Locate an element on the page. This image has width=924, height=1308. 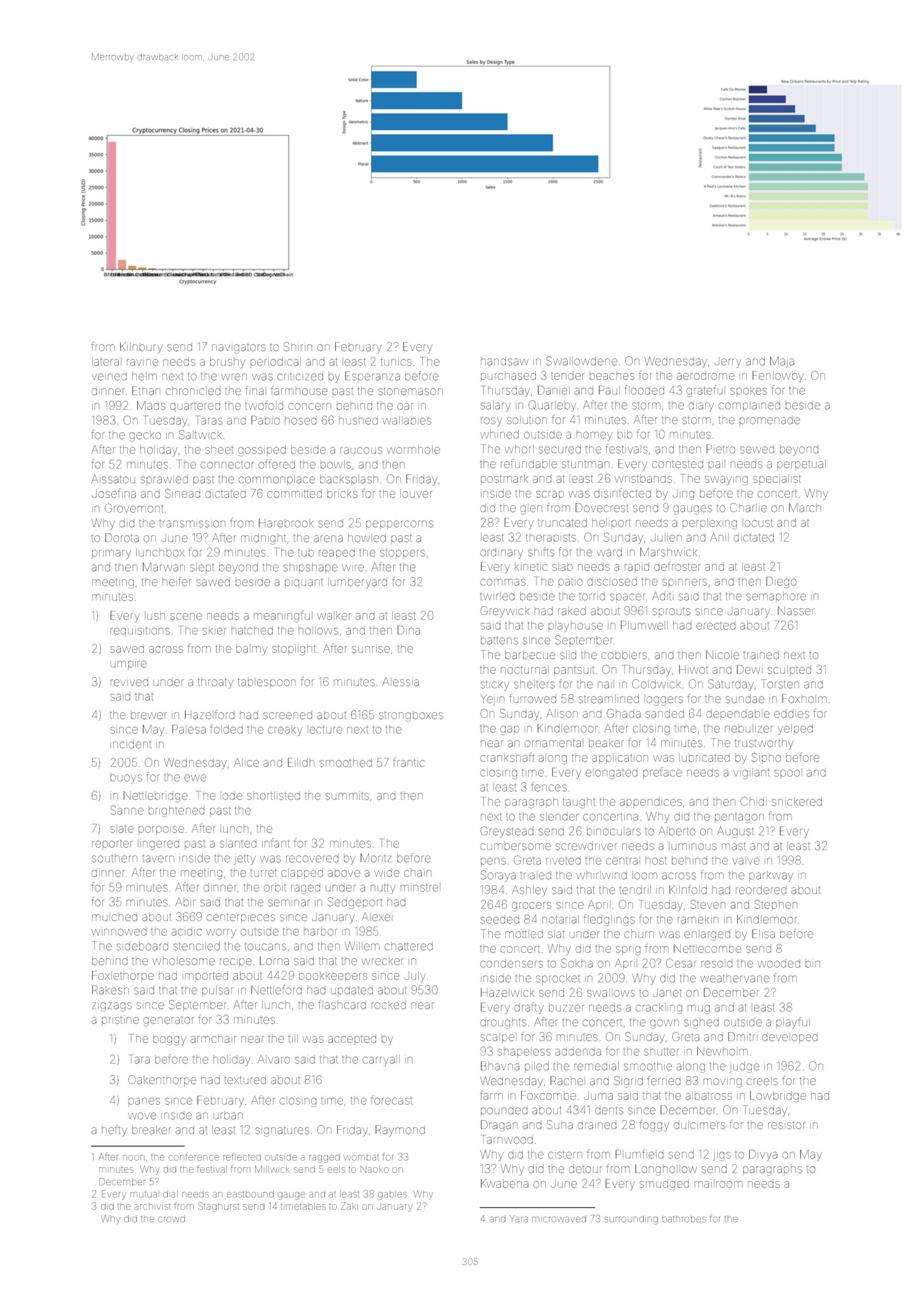
mulched is located at coordinates (114, 917).
